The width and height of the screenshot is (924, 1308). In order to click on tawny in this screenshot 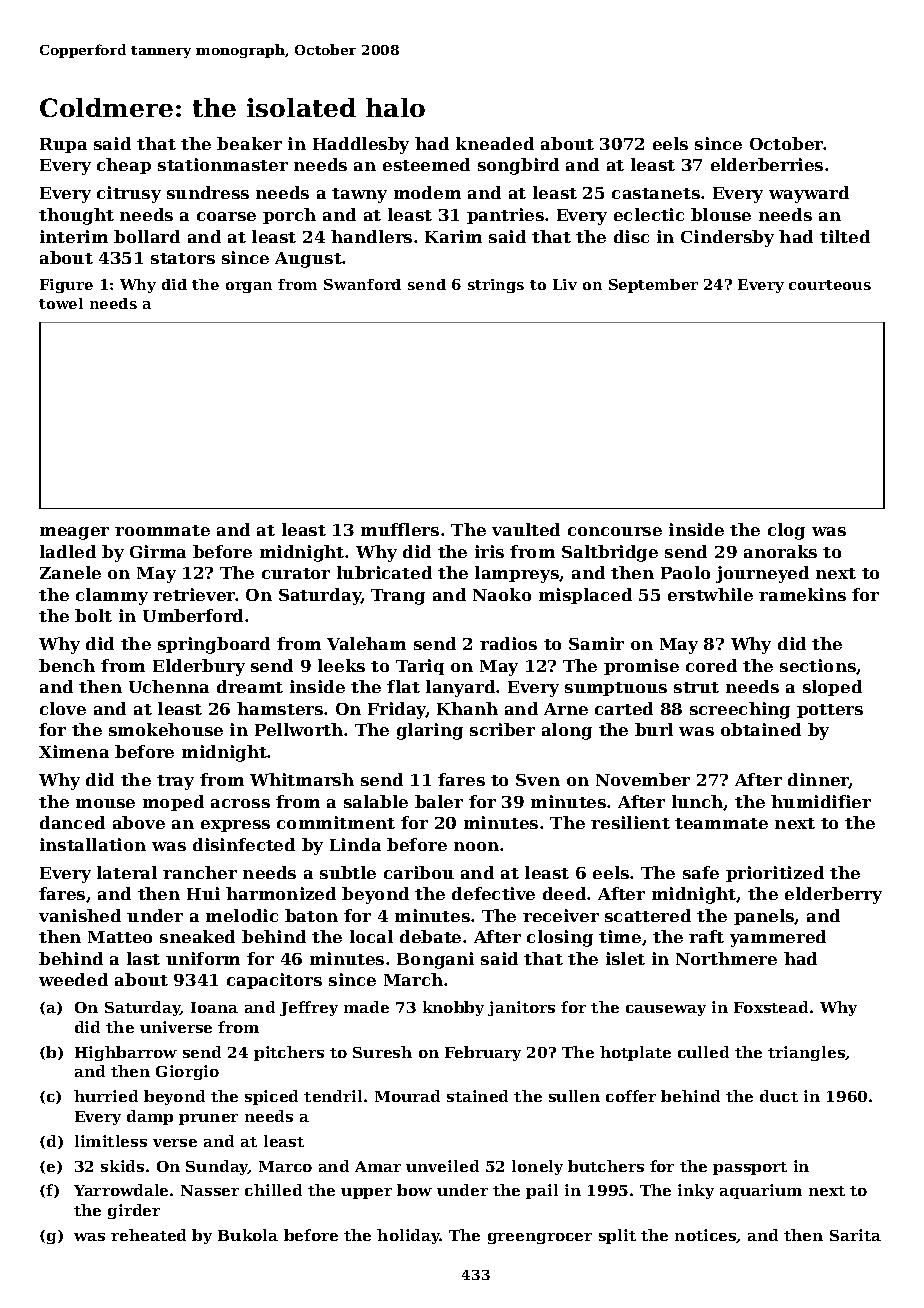, I will do `click(359, 195)`.
